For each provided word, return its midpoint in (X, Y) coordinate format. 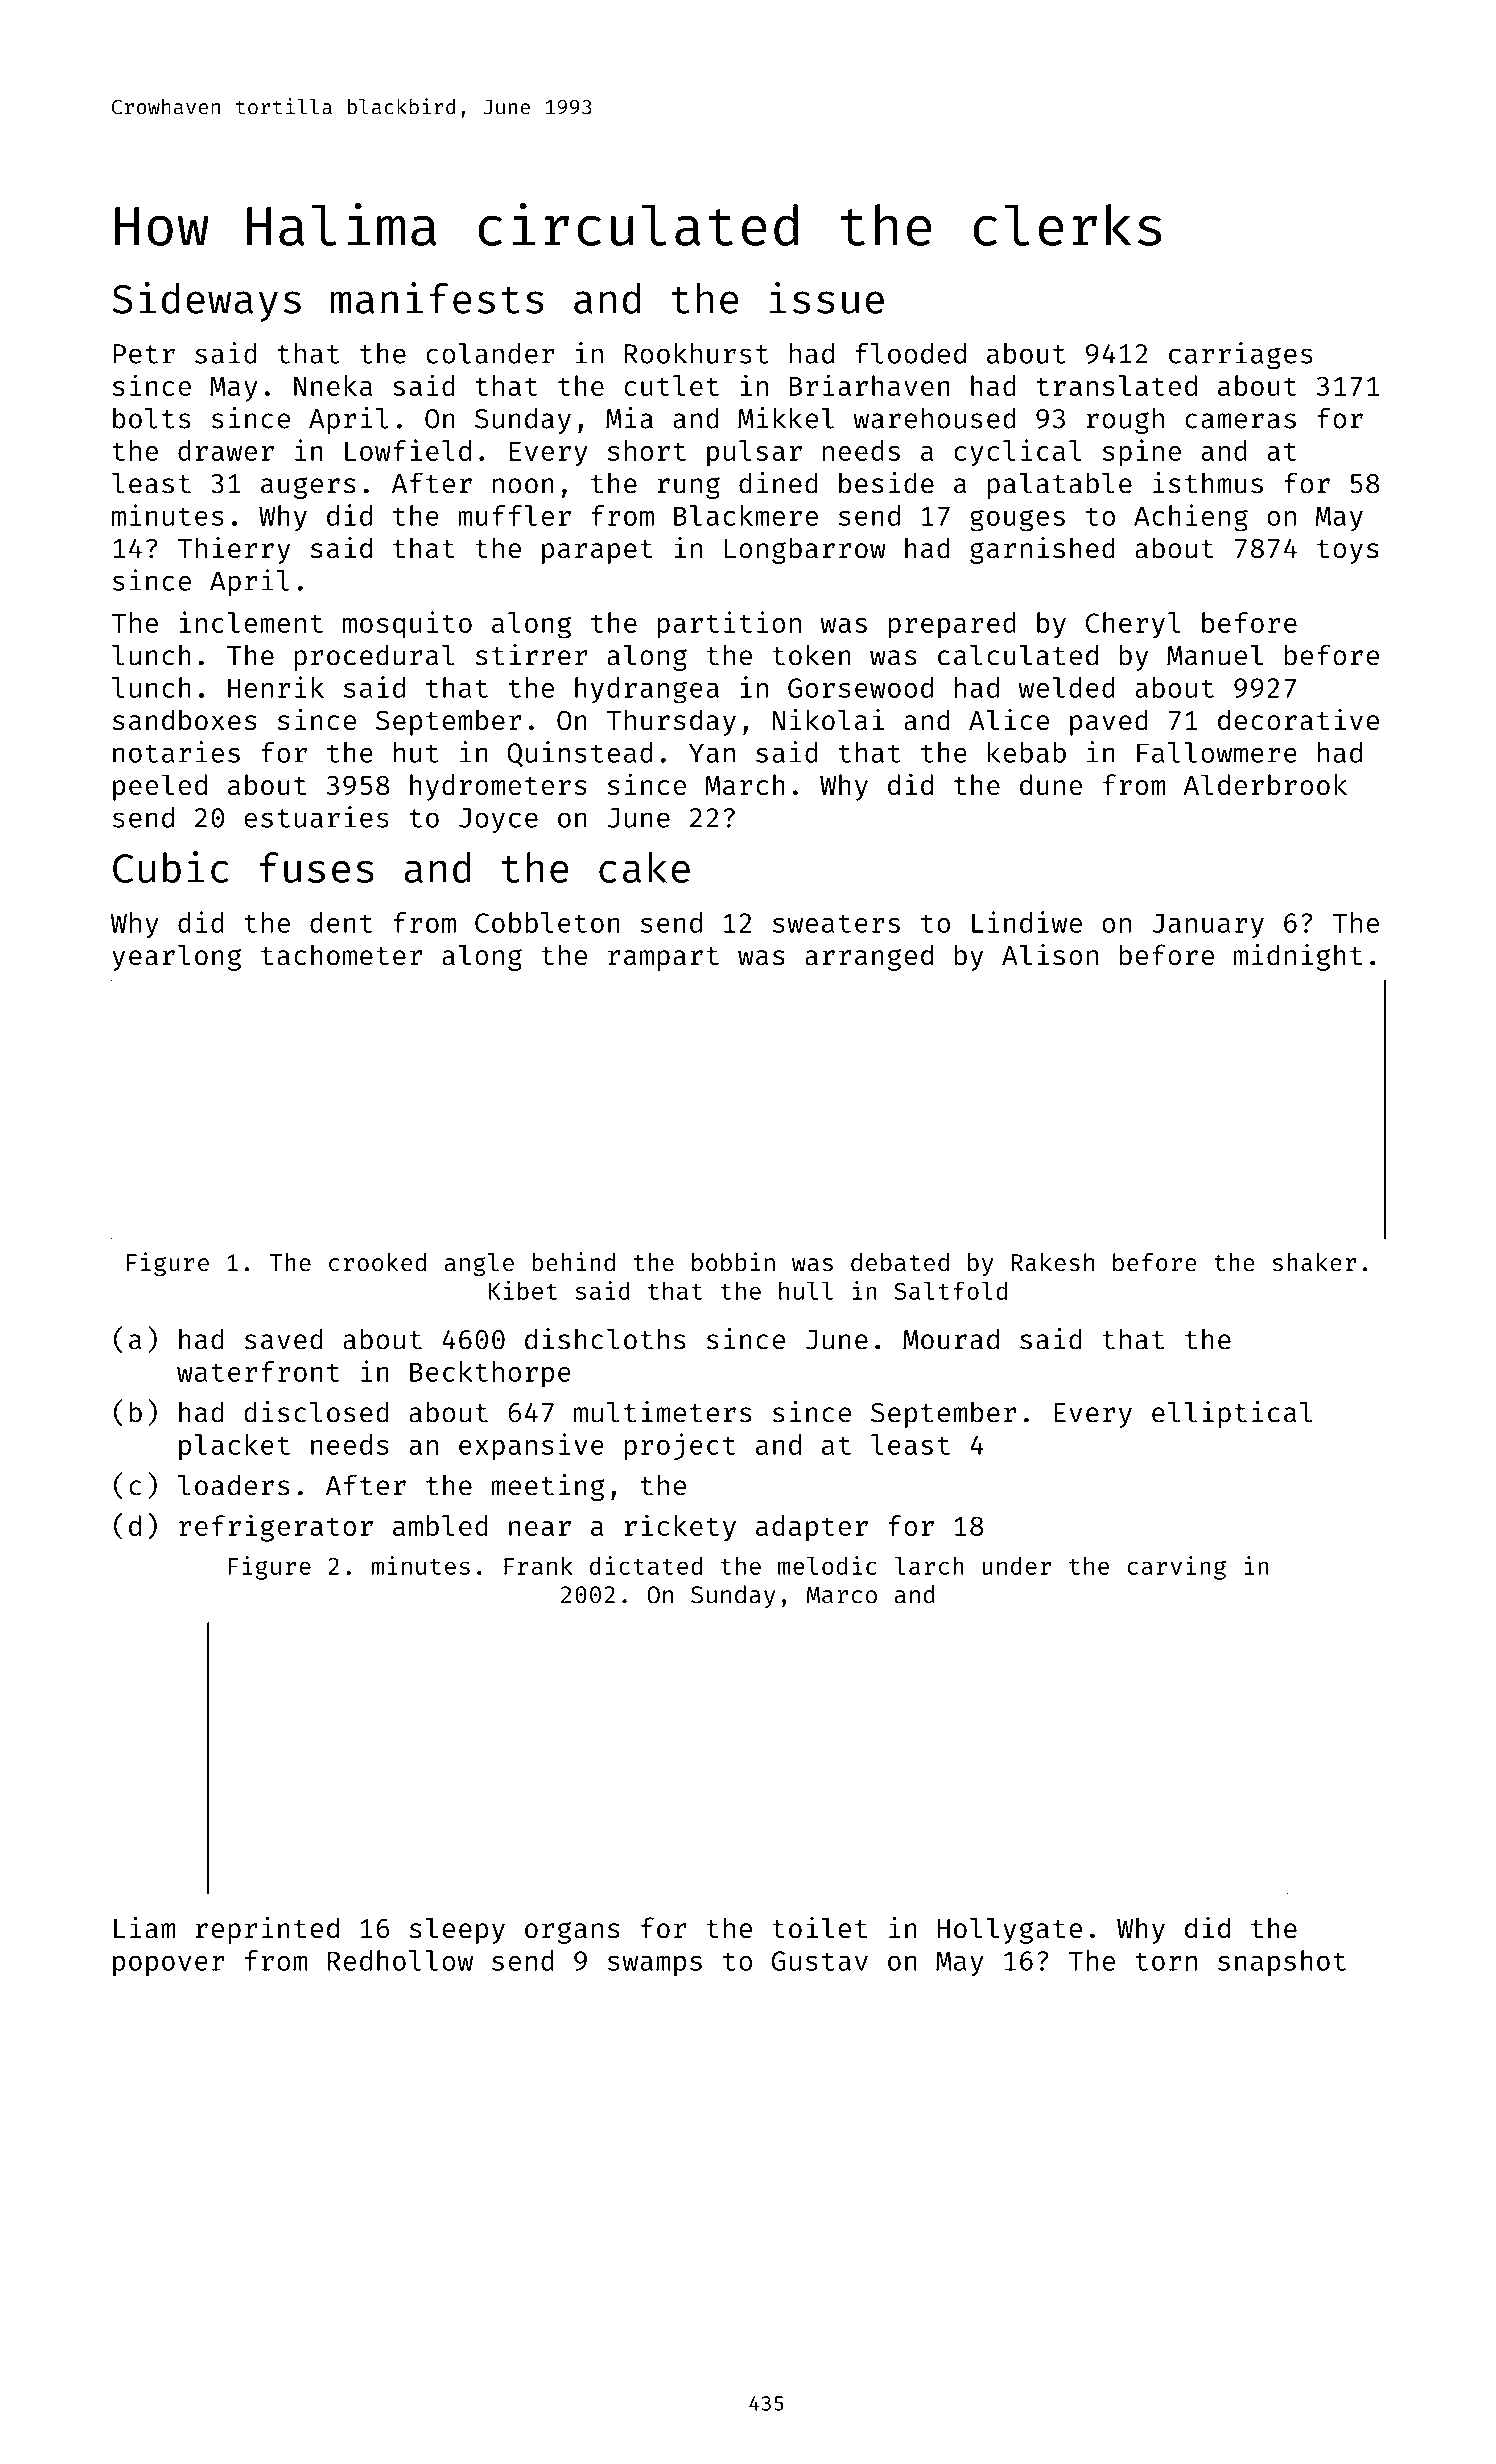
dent (341, 922)
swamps (655, 1965)
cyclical (1017, 453)
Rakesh (1053, 1262)
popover (168, 1965)
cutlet (671, 385)
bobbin (733, 1262)
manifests (437, 298)
